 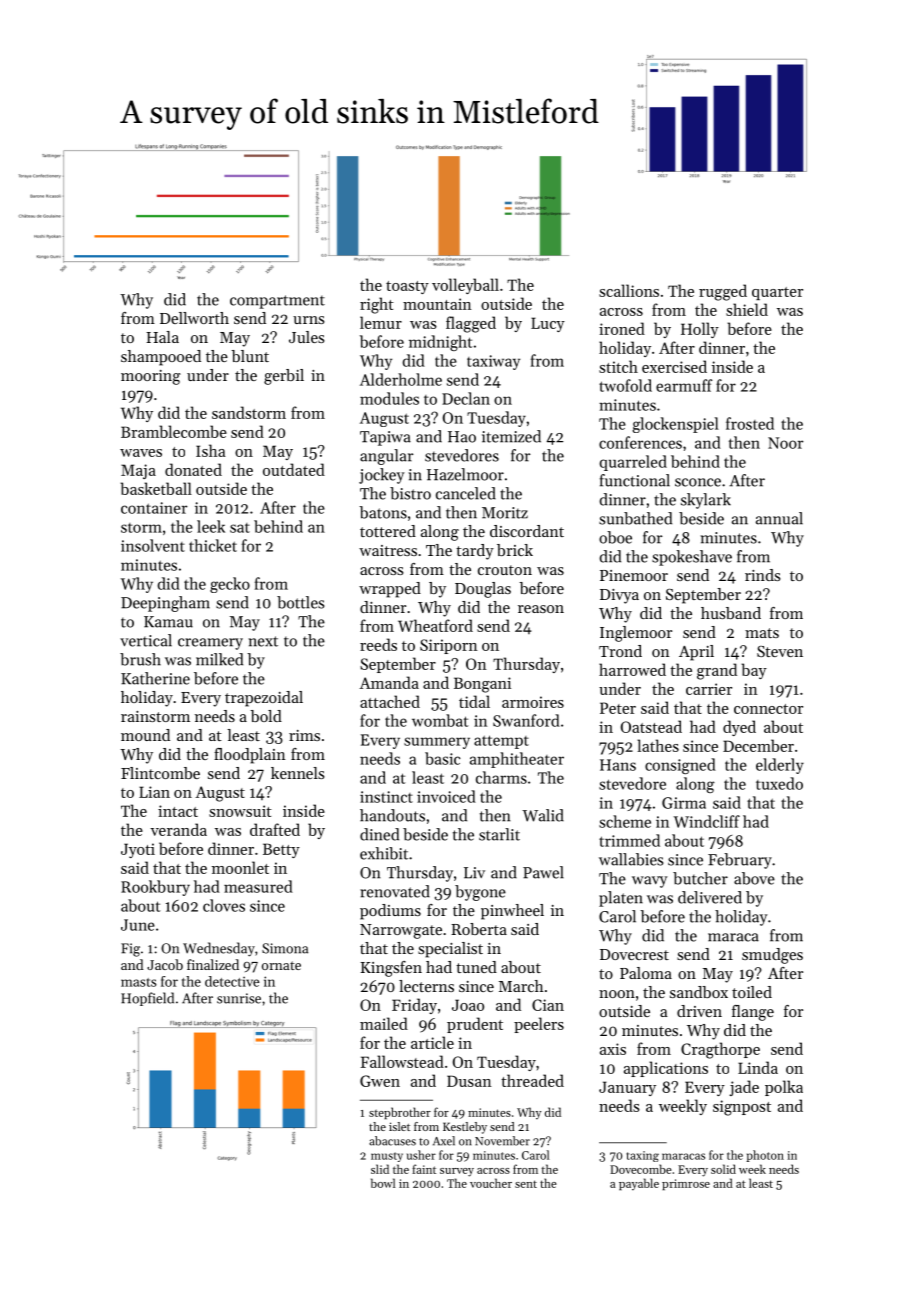 What do you see at coordinates (298, 773) in the screenshot?
I see `kennels` at bounding box center [298, 773].
